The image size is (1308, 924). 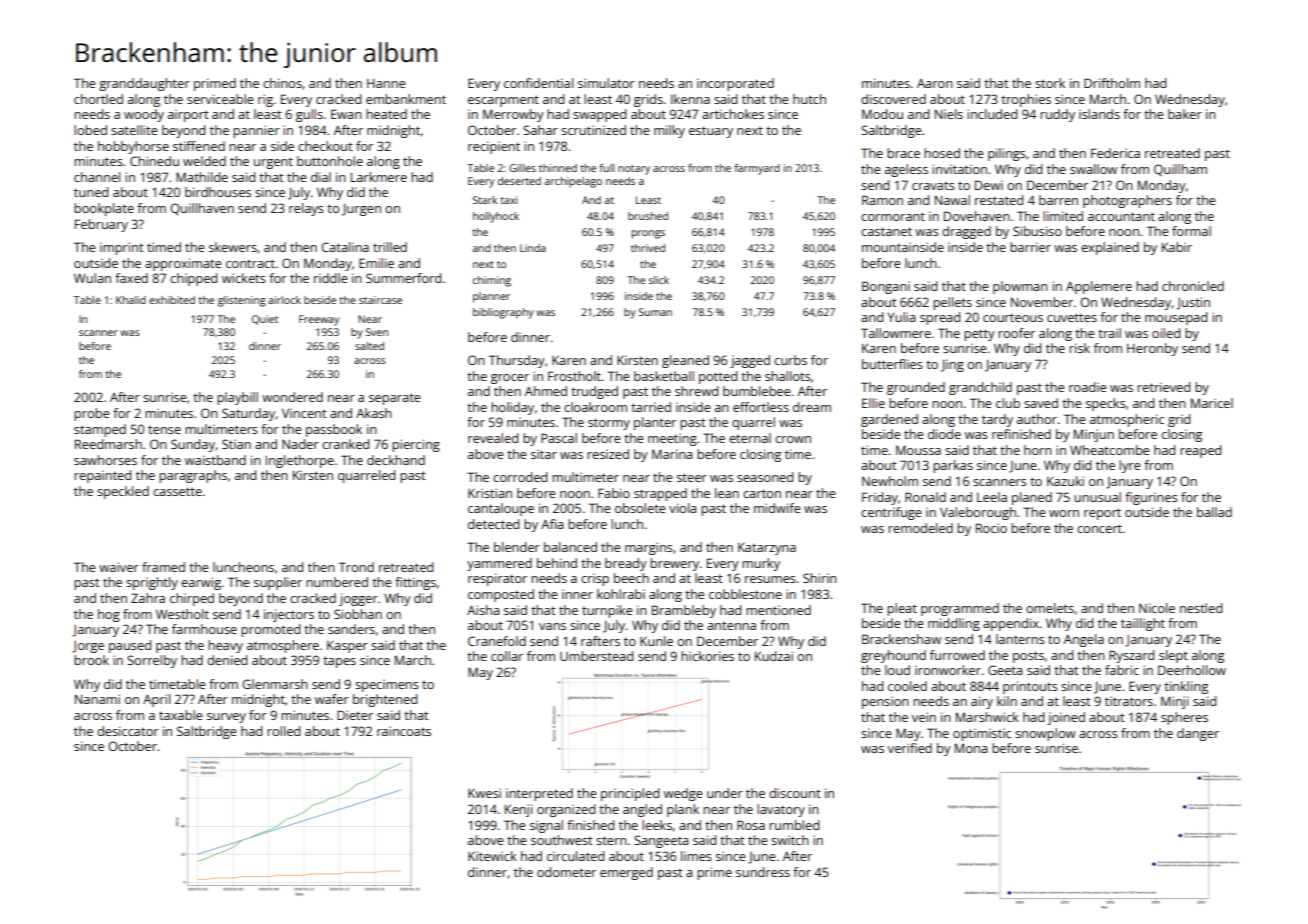 I want to click on farmyard, so click(x=757, y=169).
